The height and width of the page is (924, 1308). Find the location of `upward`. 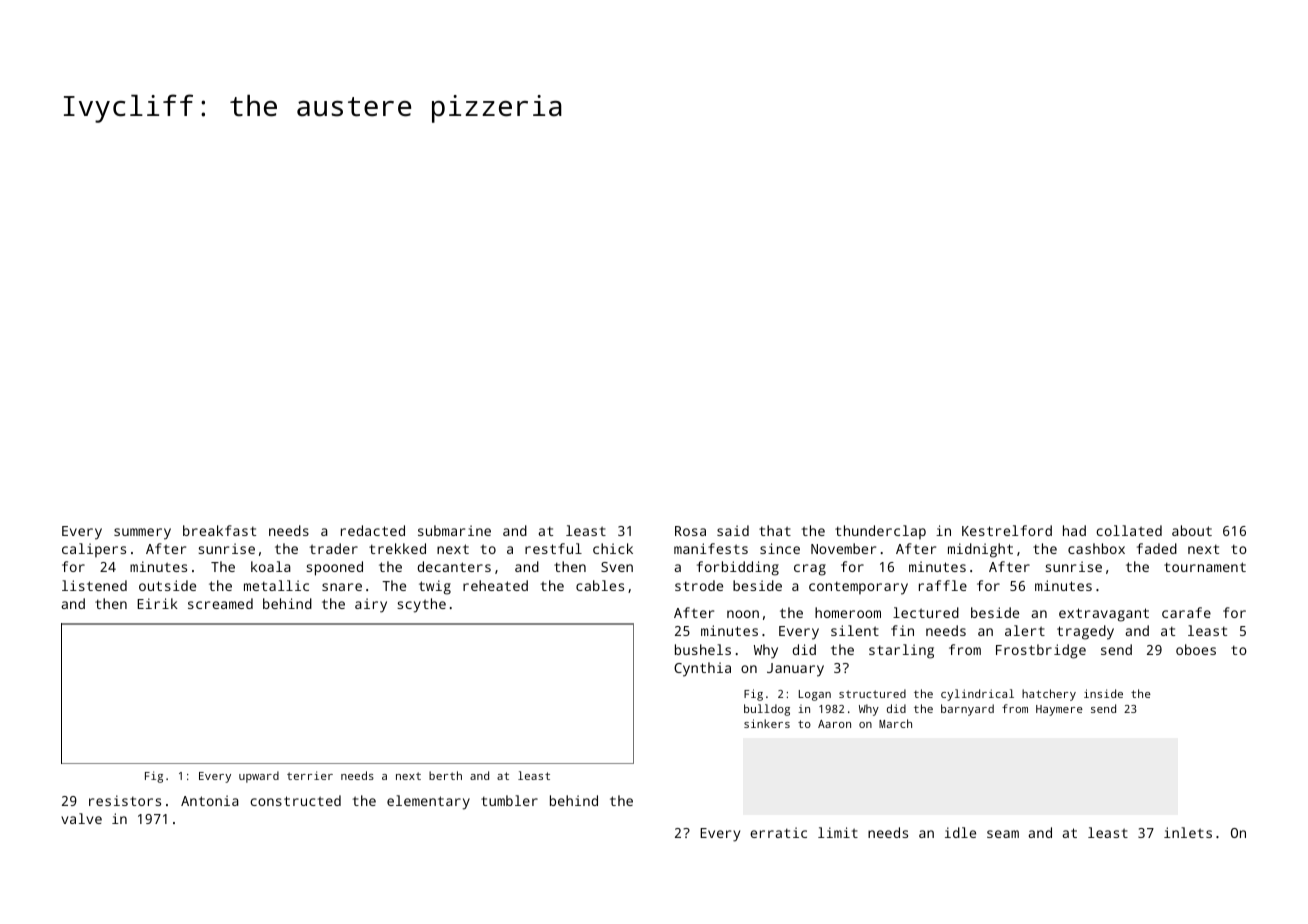

upward is located at coordinates (259, 777).
